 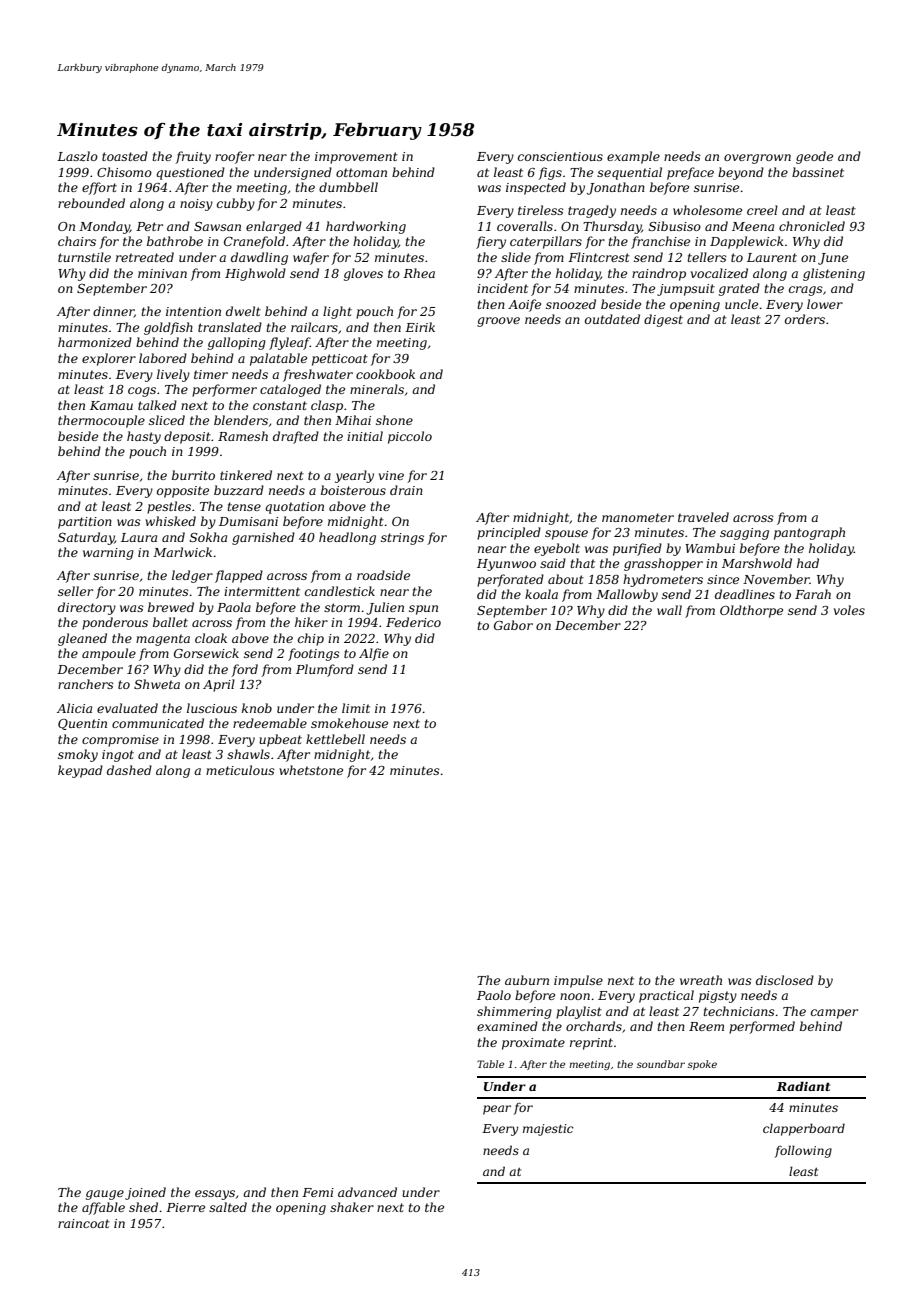 What do you see at coordinates (419, 273) in the screenshot?
I see `Rhea` at bounding box center [419, 273].
